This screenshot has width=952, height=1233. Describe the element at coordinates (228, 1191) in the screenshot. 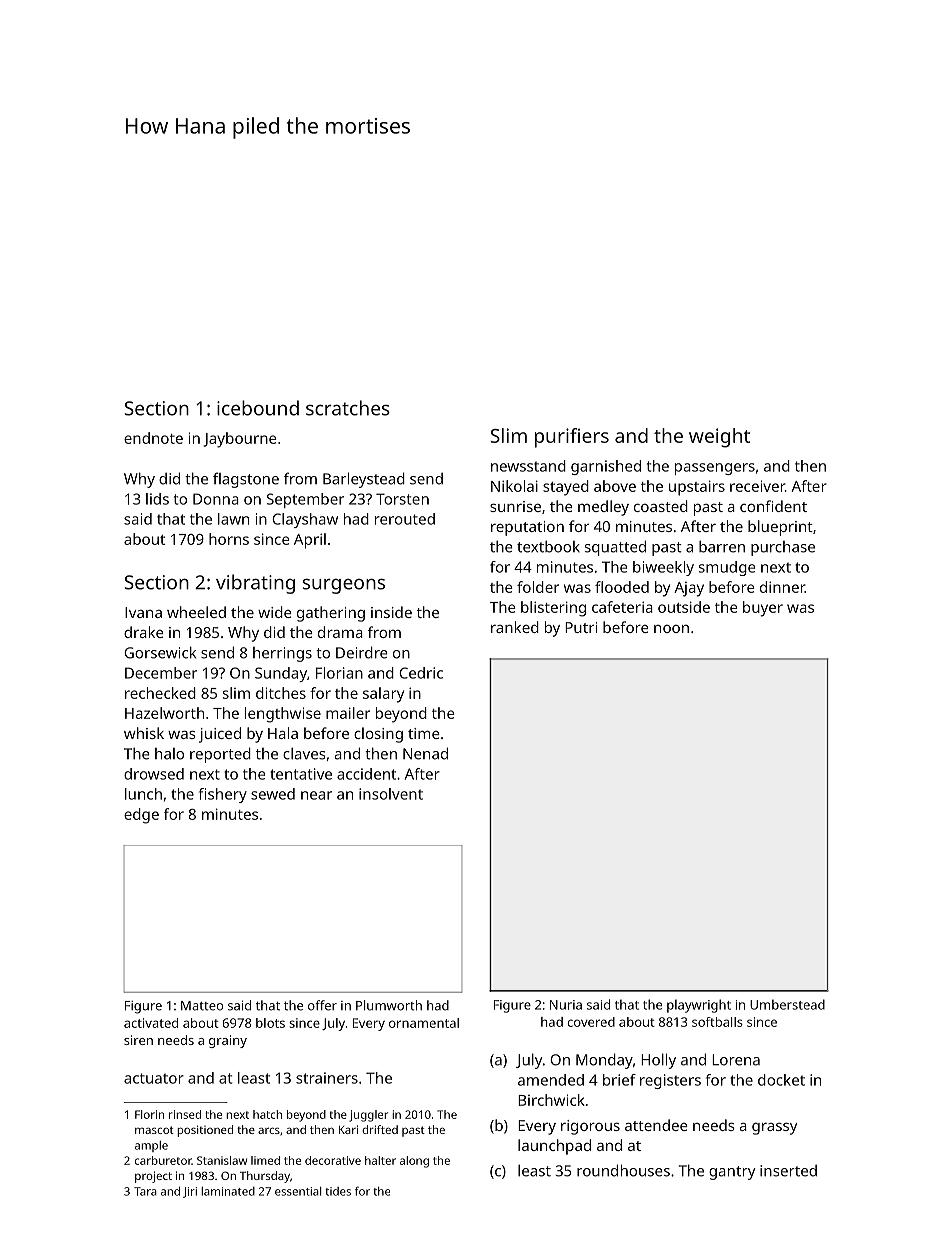

I see `laminated` at that location.
